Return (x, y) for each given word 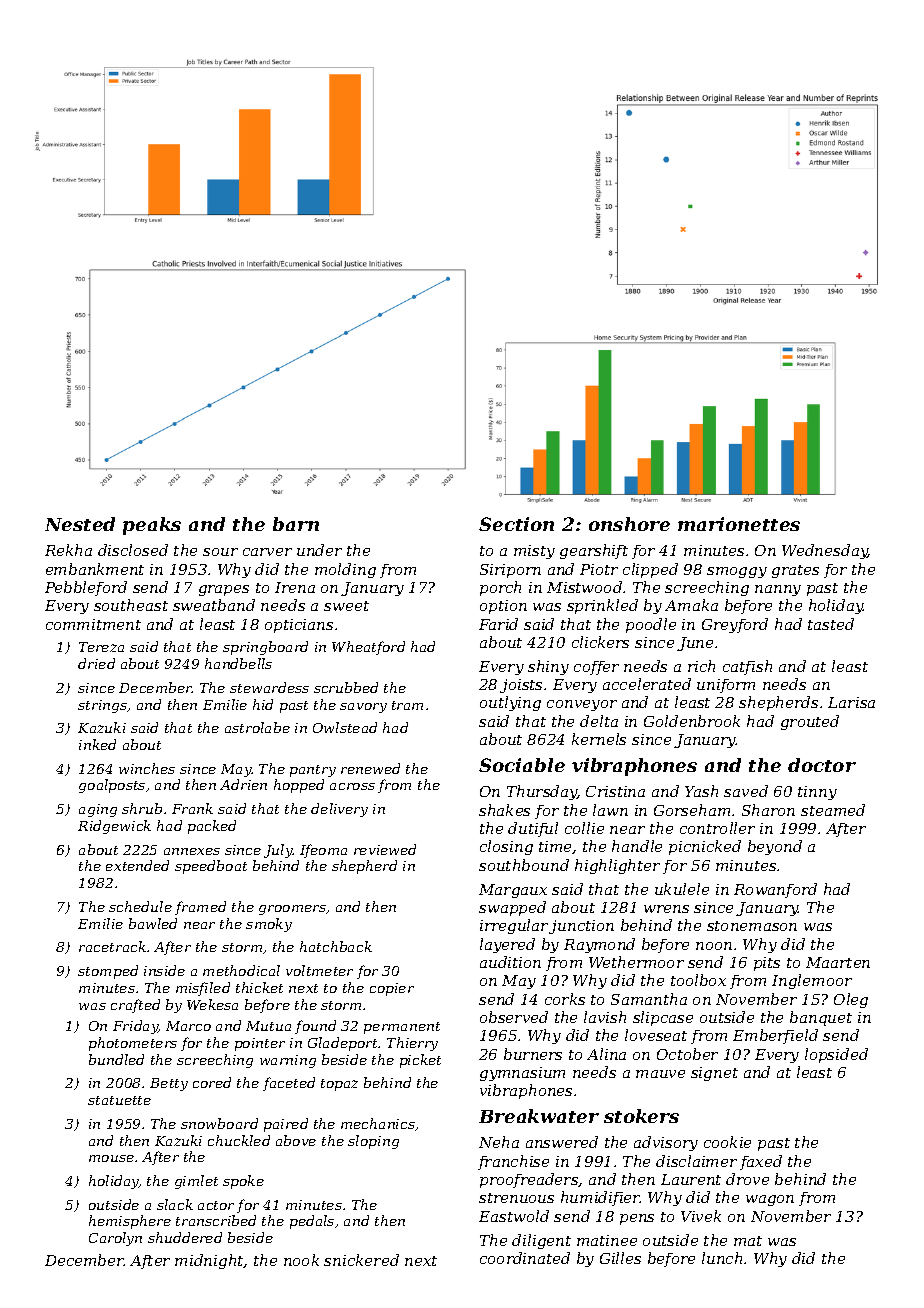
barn (296, 524)
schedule (140, 906)
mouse (111, 1158)
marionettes (739, 524)
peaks (152, 526)
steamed (833, 810)
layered (507, 945)
